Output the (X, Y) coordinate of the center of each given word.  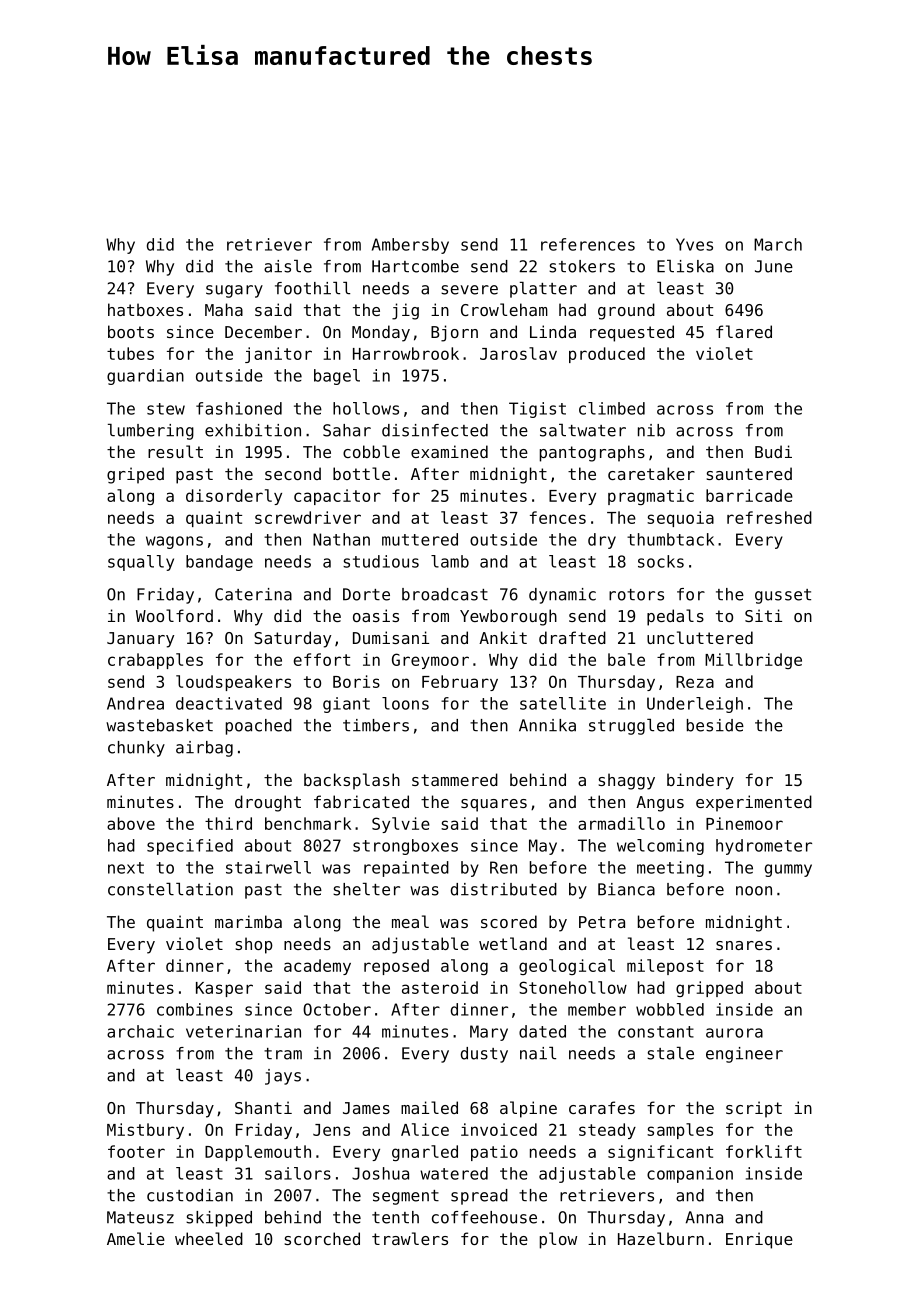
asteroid (440, 987)
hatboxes (145, 309)
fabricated (361, 801)
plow (558, 1240)
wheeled (209, 1238)
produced (607, 355)
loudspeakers (233, 683)
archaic (140, 1031)
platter (543, 290)
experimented (754, 803)
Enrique (759, 1240)
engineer (744, 1055)
